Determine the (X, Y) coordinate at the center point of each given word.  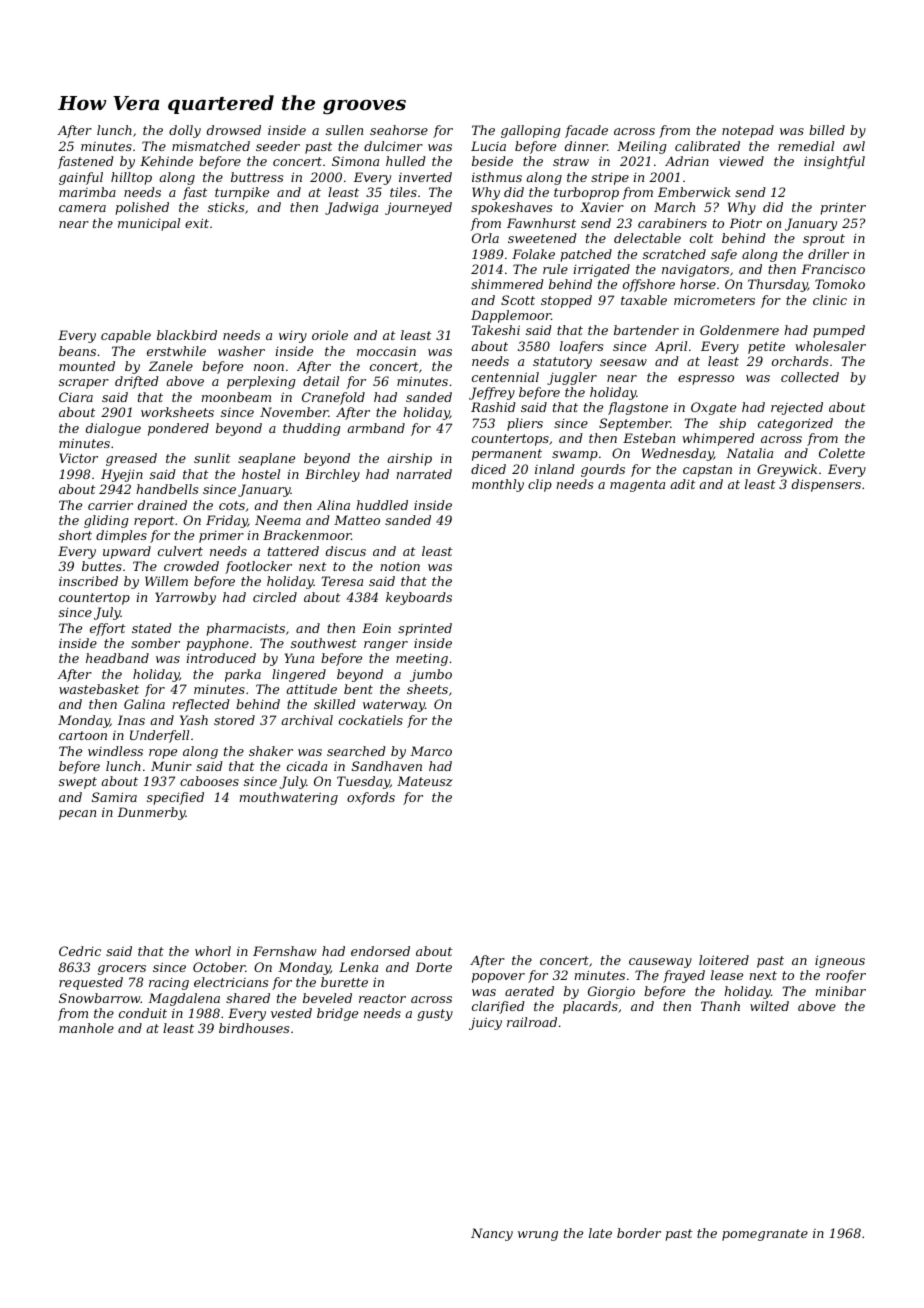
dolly (185, 131)
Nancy (492, 1234)
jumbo (431, 675)
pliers (525, 424)
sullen (344, 130)
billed (827, 130)
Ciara (76, 397)
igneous (840, 961)
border (639, 1233)
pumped (839, 331)
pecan (77, 815)
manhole (86, 1028)
